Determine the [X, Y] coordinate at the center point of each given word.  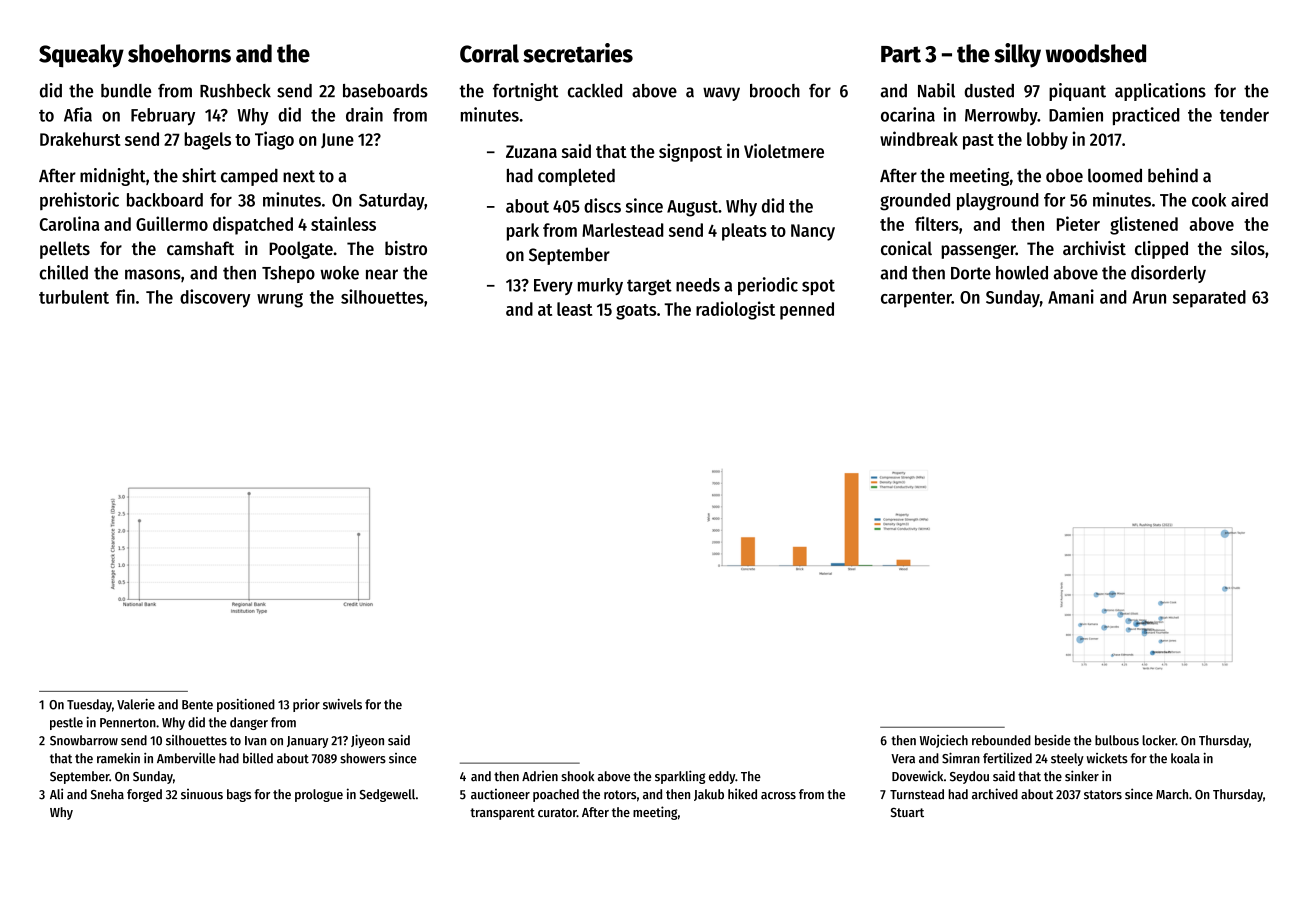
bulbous [1117, 740]
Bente [197, 705]
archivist [1094, 248]
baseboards [385, 91]
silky [1017, 55]
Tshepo [288, 274]
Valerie [136, 704]
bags [239, 795]
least [574, 309]
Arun [1149, 297]
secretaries [578, 53]
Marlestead [623, 230]
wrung [280, 300]
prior [306, 705]
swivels [342, 704]
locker [1159, 740]
